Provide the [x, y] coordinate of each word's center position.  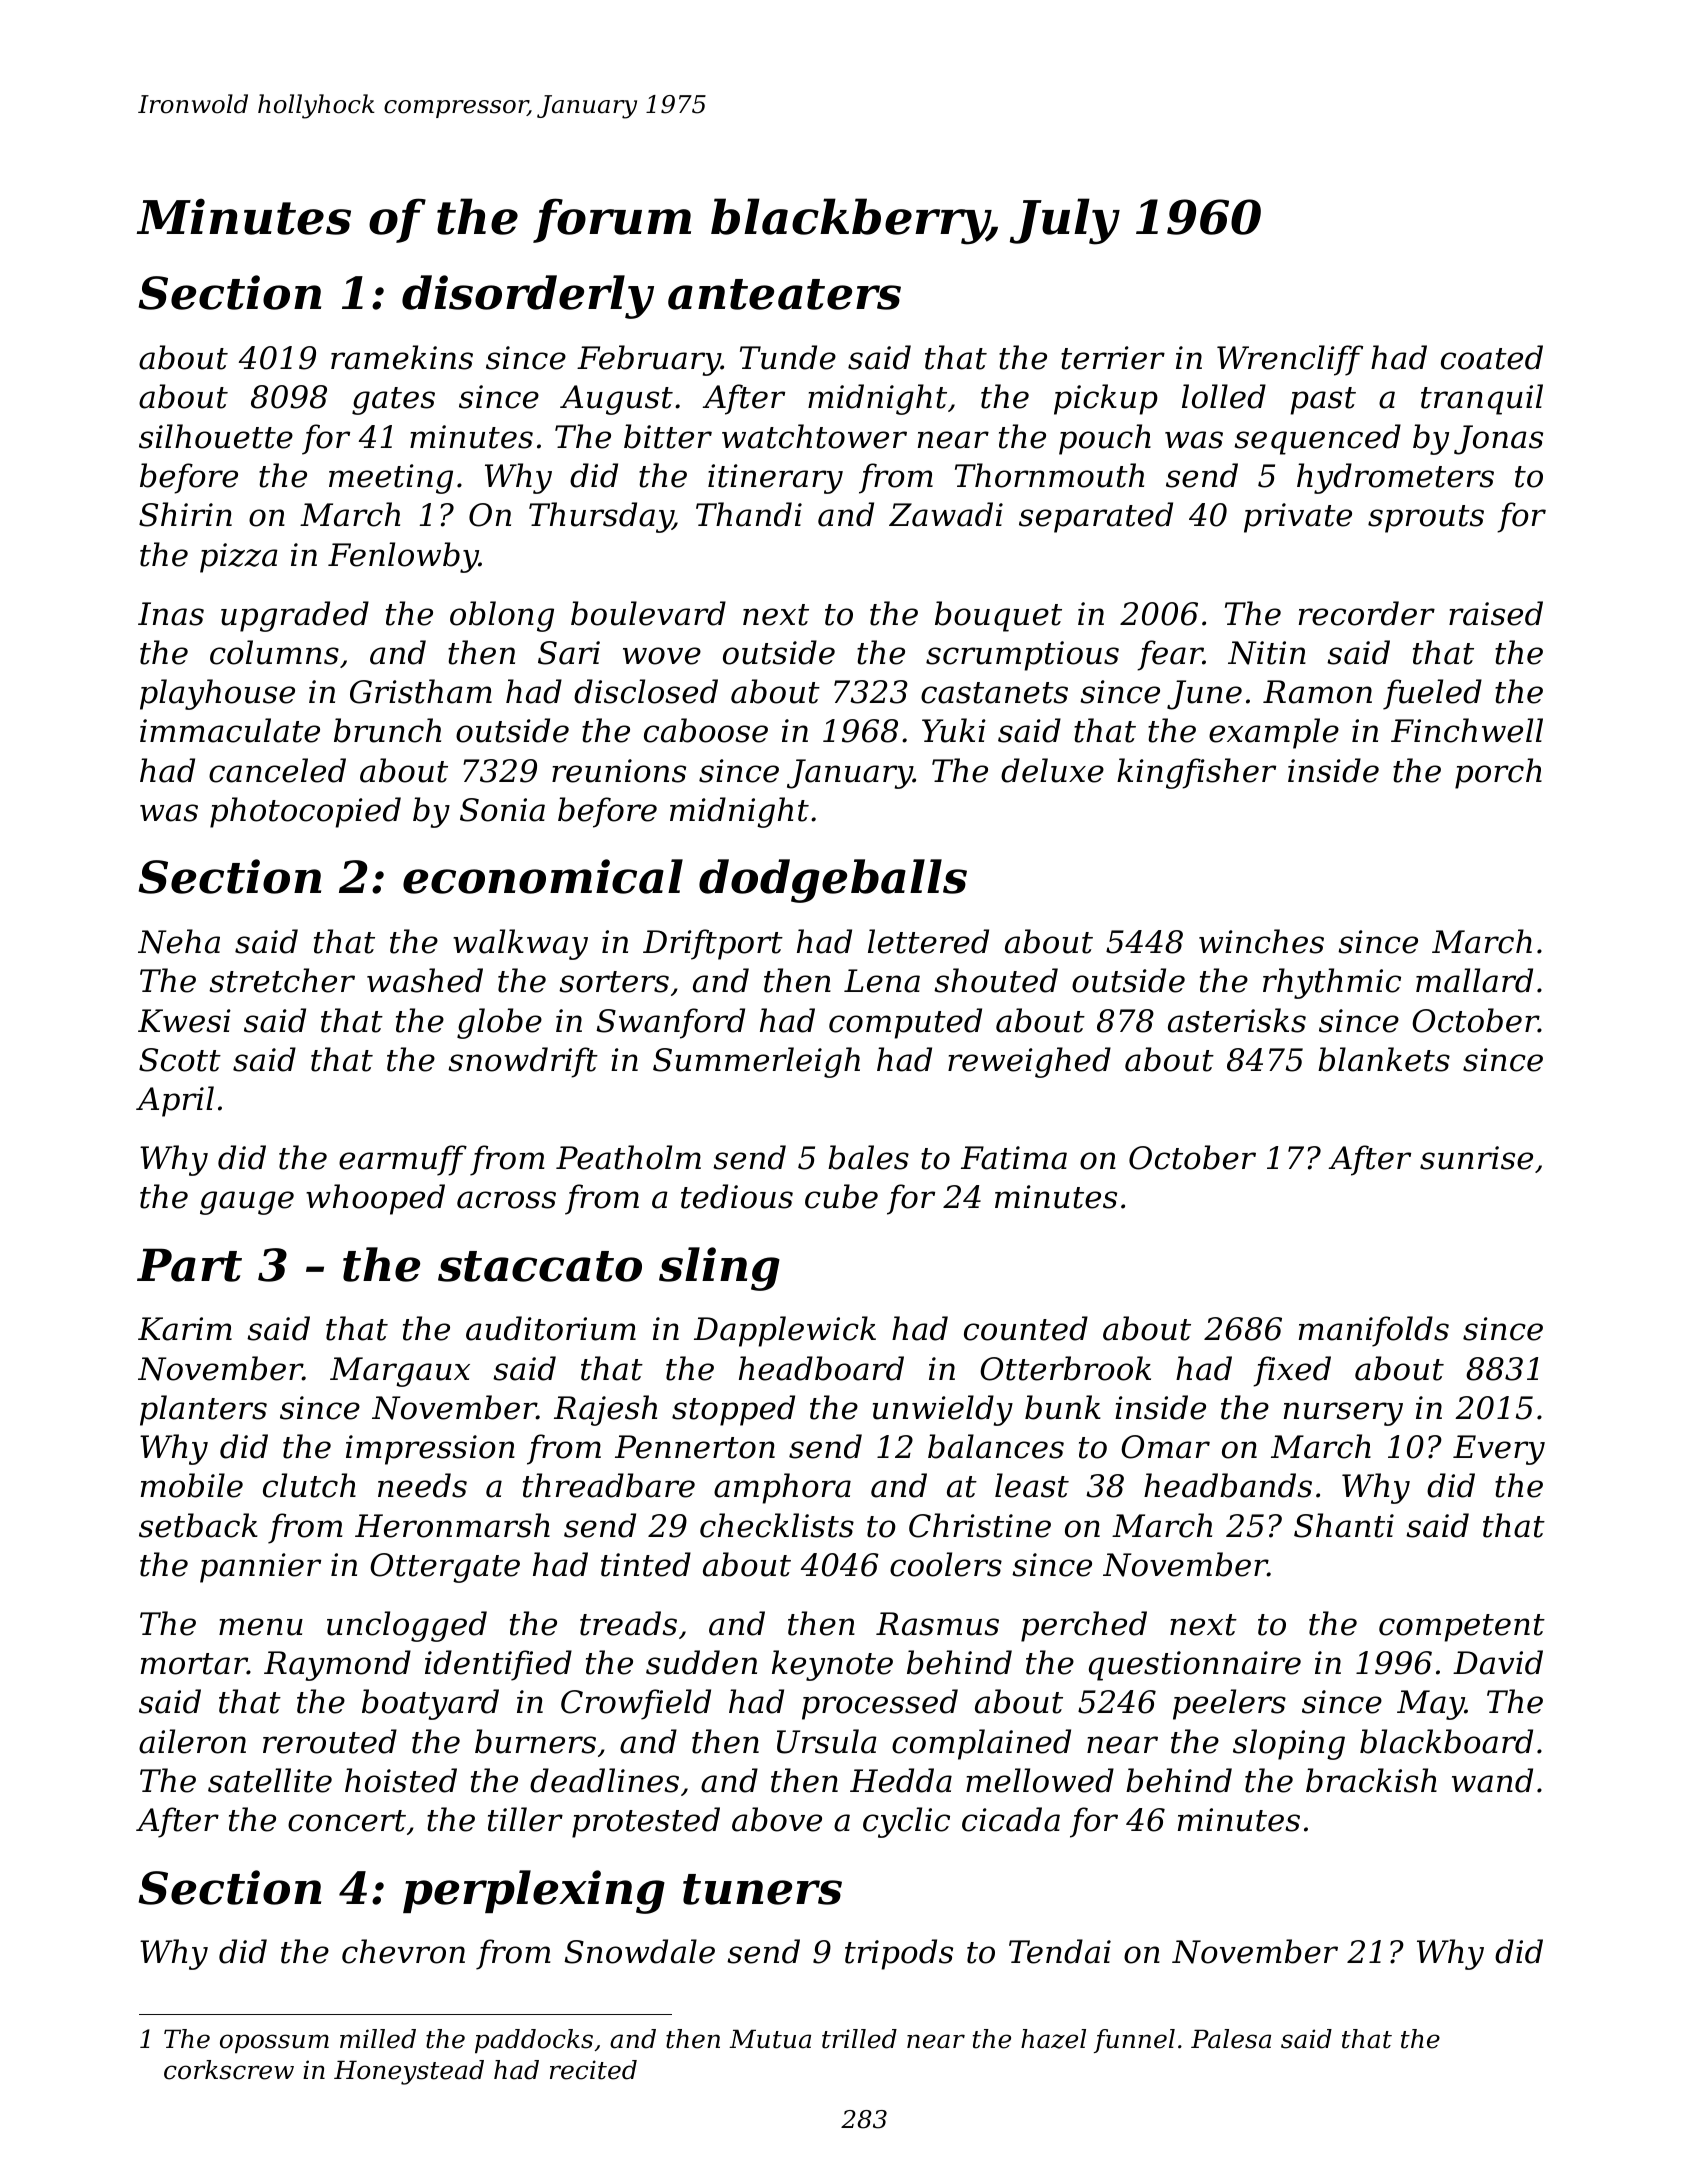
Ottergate [445, 1568]
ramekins [402, 357]
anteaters [784, 294]
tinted [646, 1564]
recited [593, 2070]
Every [1499, 1450]
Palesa [1231, 2039]
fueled [1432, 694]
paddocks [534, 2041]
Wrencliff [1290, 360]
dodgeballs [833, 881]
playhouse [217, 694]
